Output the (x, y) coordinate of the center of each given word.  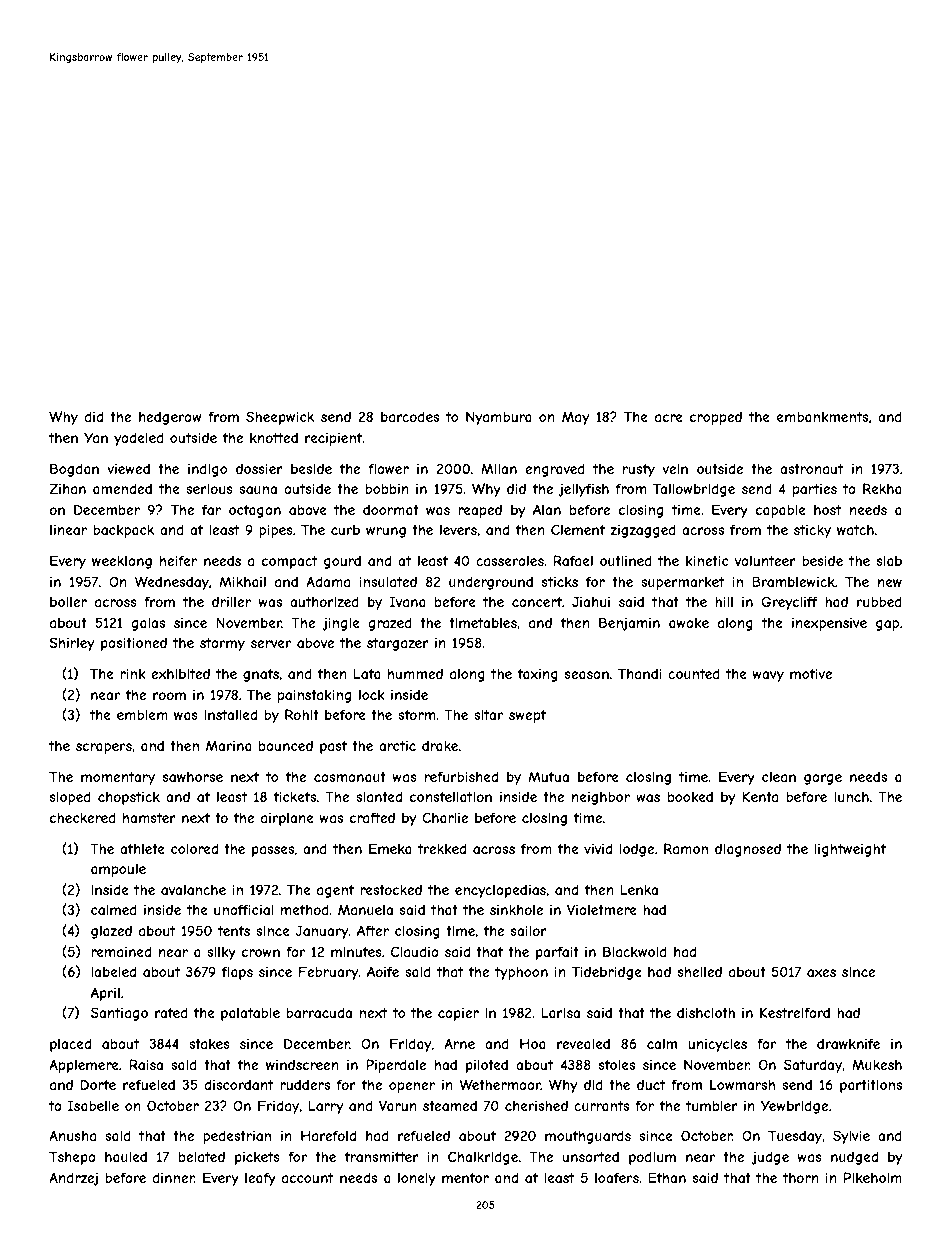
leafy (260, 1179)
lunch (852, 796)
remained (121, 951)
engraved (555, 470)
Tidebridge (607, 973)
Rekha (882, 488)
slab (889, 560)
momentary (118, 778)
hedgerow (170, 418)
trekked (442, 848)
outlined (626, 560)
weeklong (122, 562)
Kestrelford (795, 1012)
